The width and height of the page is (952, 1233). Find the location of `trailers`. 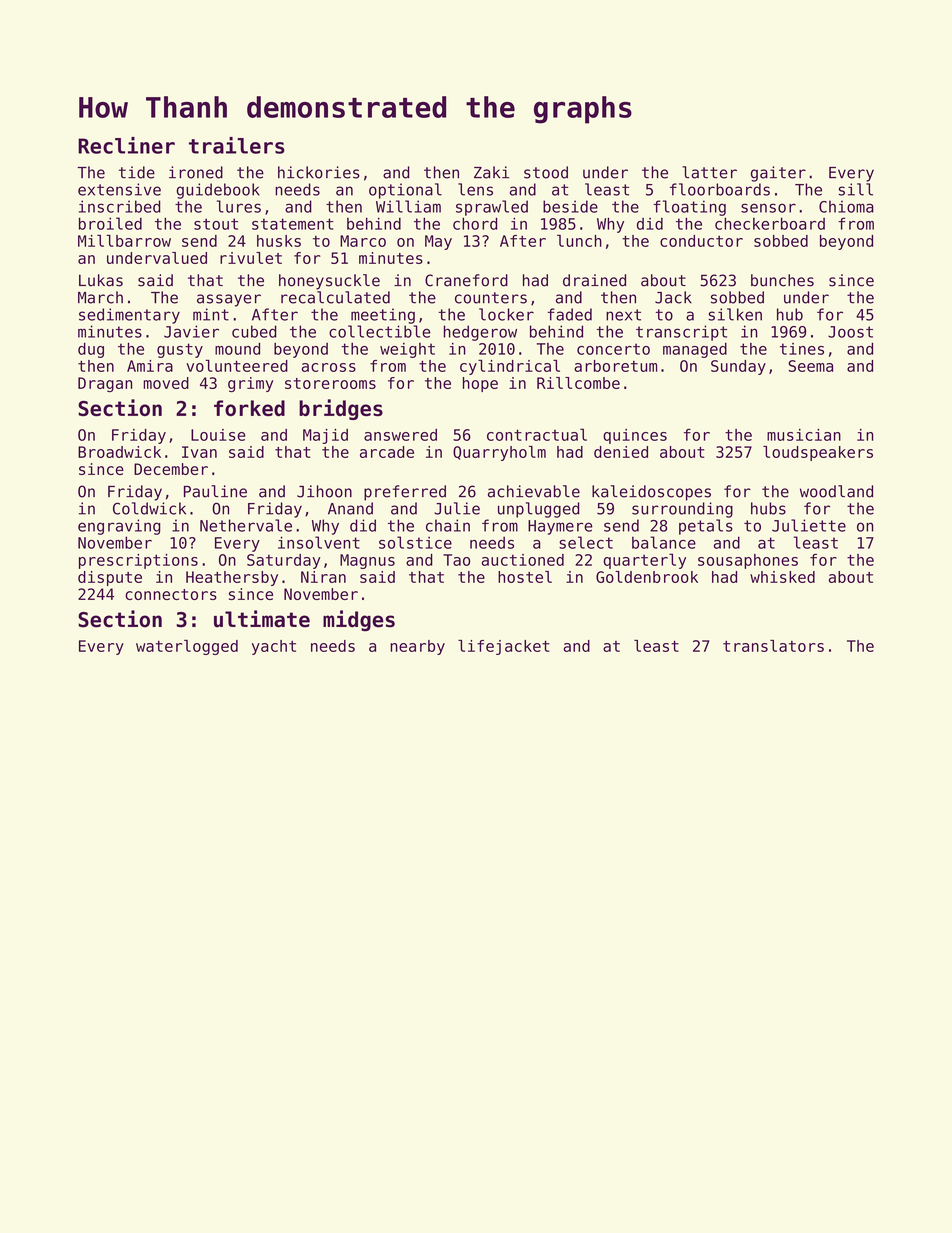

trailers is located at coordinates (237, 145).
